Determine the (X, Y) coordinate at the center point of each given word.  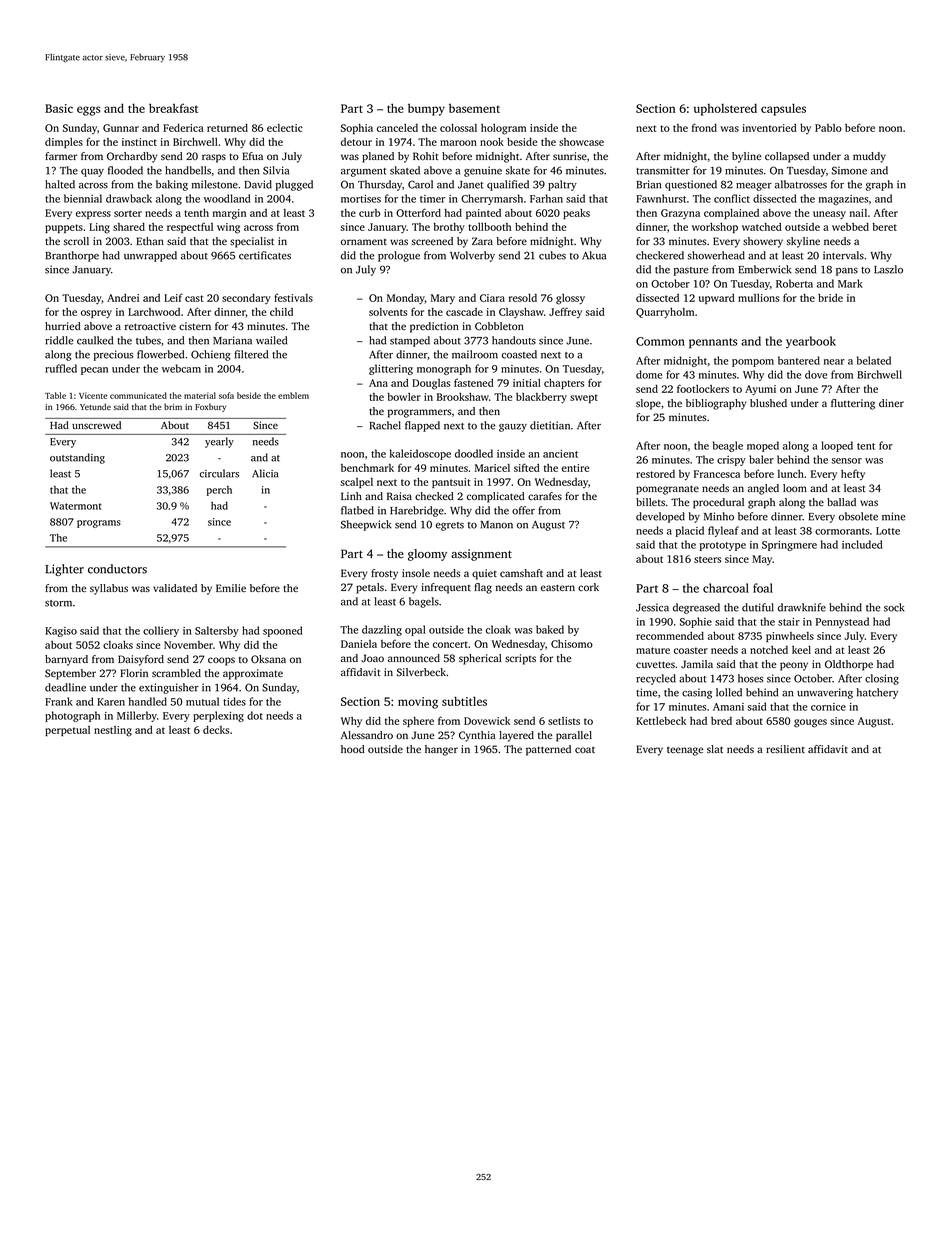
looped (837, 446)
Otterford (418, 212)
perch (219, 491)
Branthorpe (72, 256)
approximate (253, 674)
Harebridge (417, 511)
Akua (594, 255)
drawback (129, 198)
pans (847, 272)
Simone (849, 170)
